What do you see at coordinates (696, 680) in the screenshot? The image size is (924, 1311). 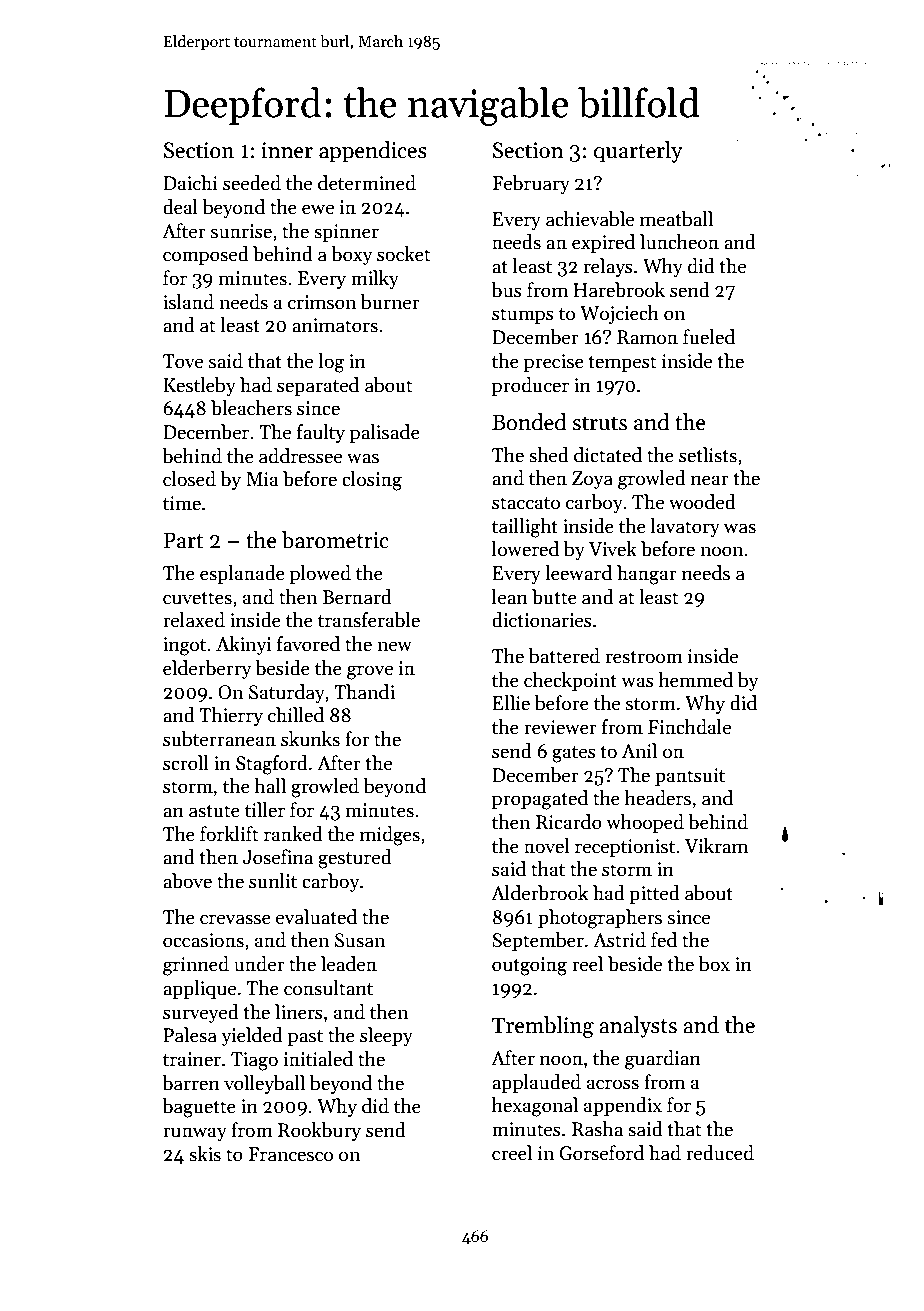 I see `hemmed` at bounding box center [696, 680].
